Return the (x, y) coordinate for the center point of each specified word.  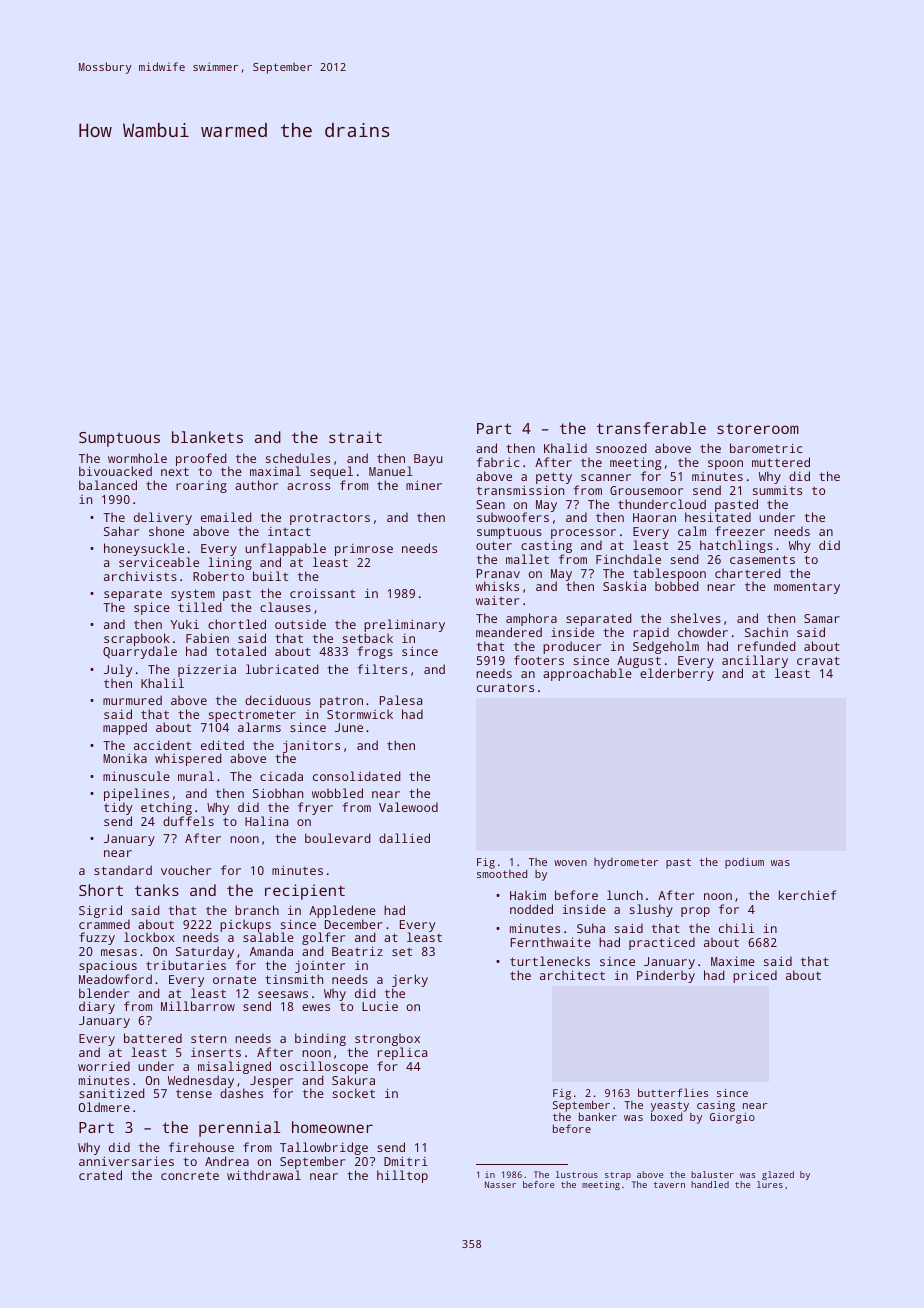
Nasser (500, 1184)
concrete (190, 1175)
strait (355, 437)
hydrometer (626, 863)
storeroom (758, 428)
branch (257, 910)
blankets (207, 437)
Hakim (528, 895)
